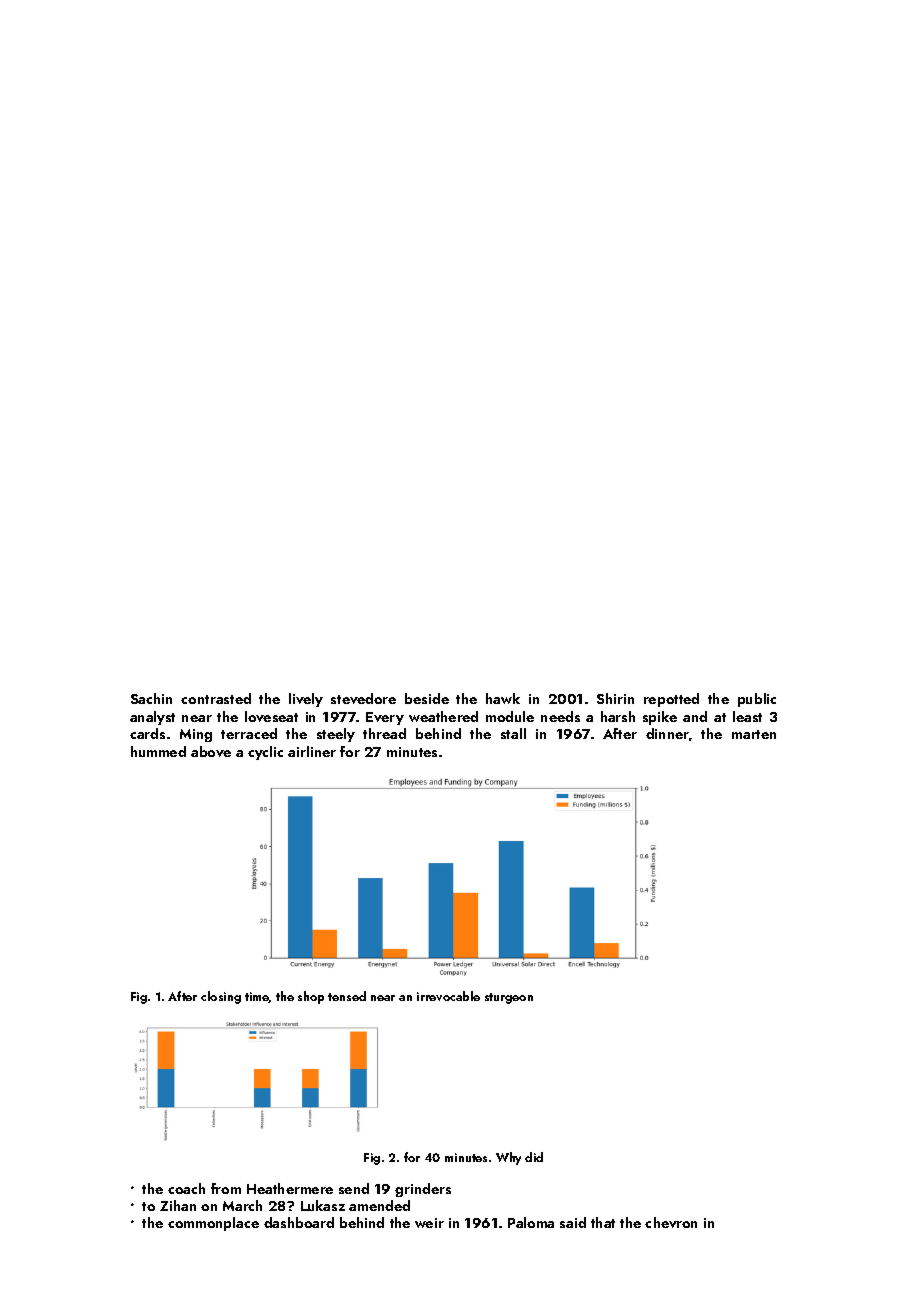  Describe the element at coordinates (510, 716) in the image. I see `module` at that location.
